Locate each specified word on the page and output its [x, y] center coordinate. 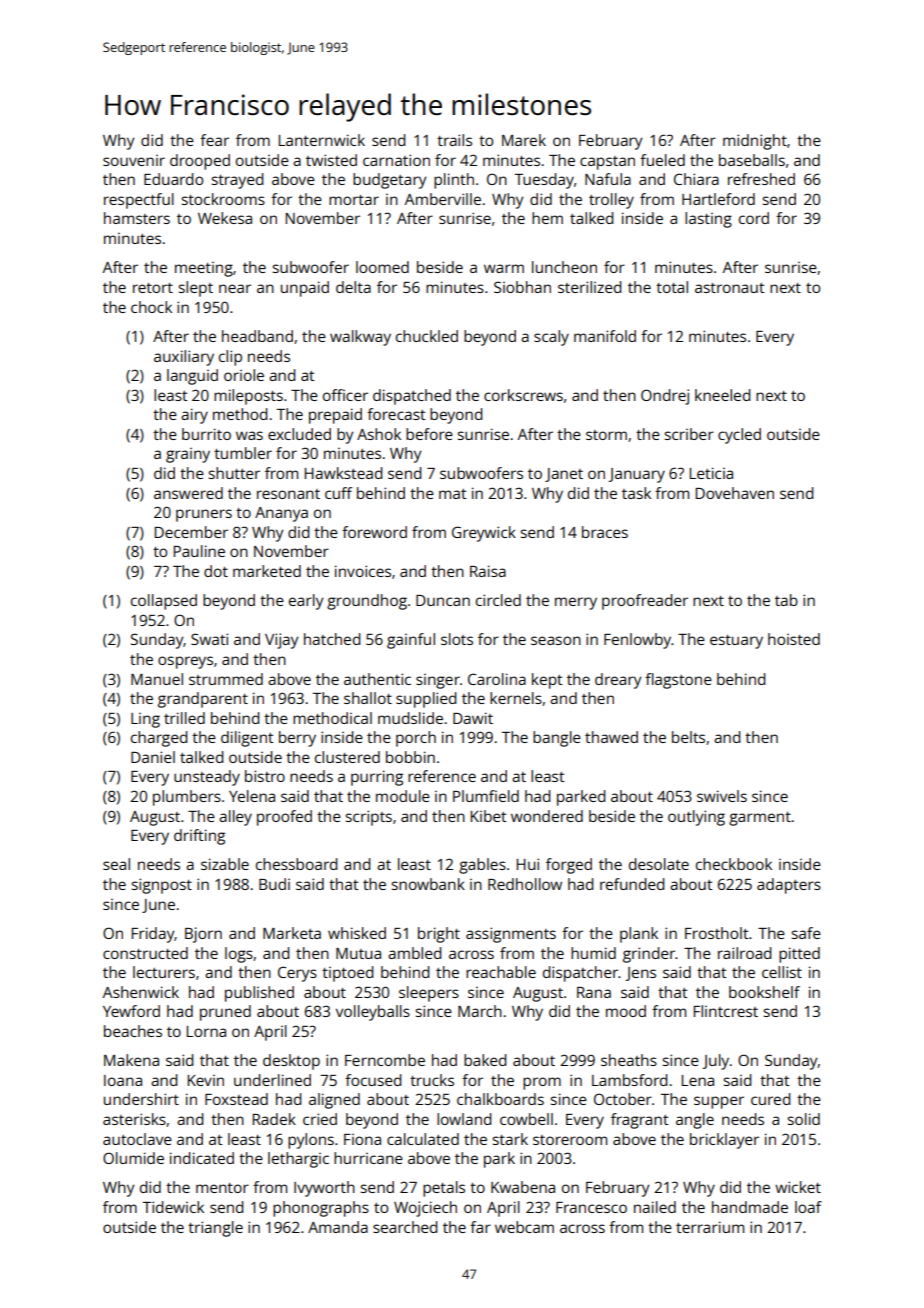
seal [116, 864]
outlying [696, 818]
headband [257, 336]
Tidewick [173, 1207]
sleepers [429, 994]
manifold [605, 336]
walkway [360, 338]
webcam [524, 1227]
